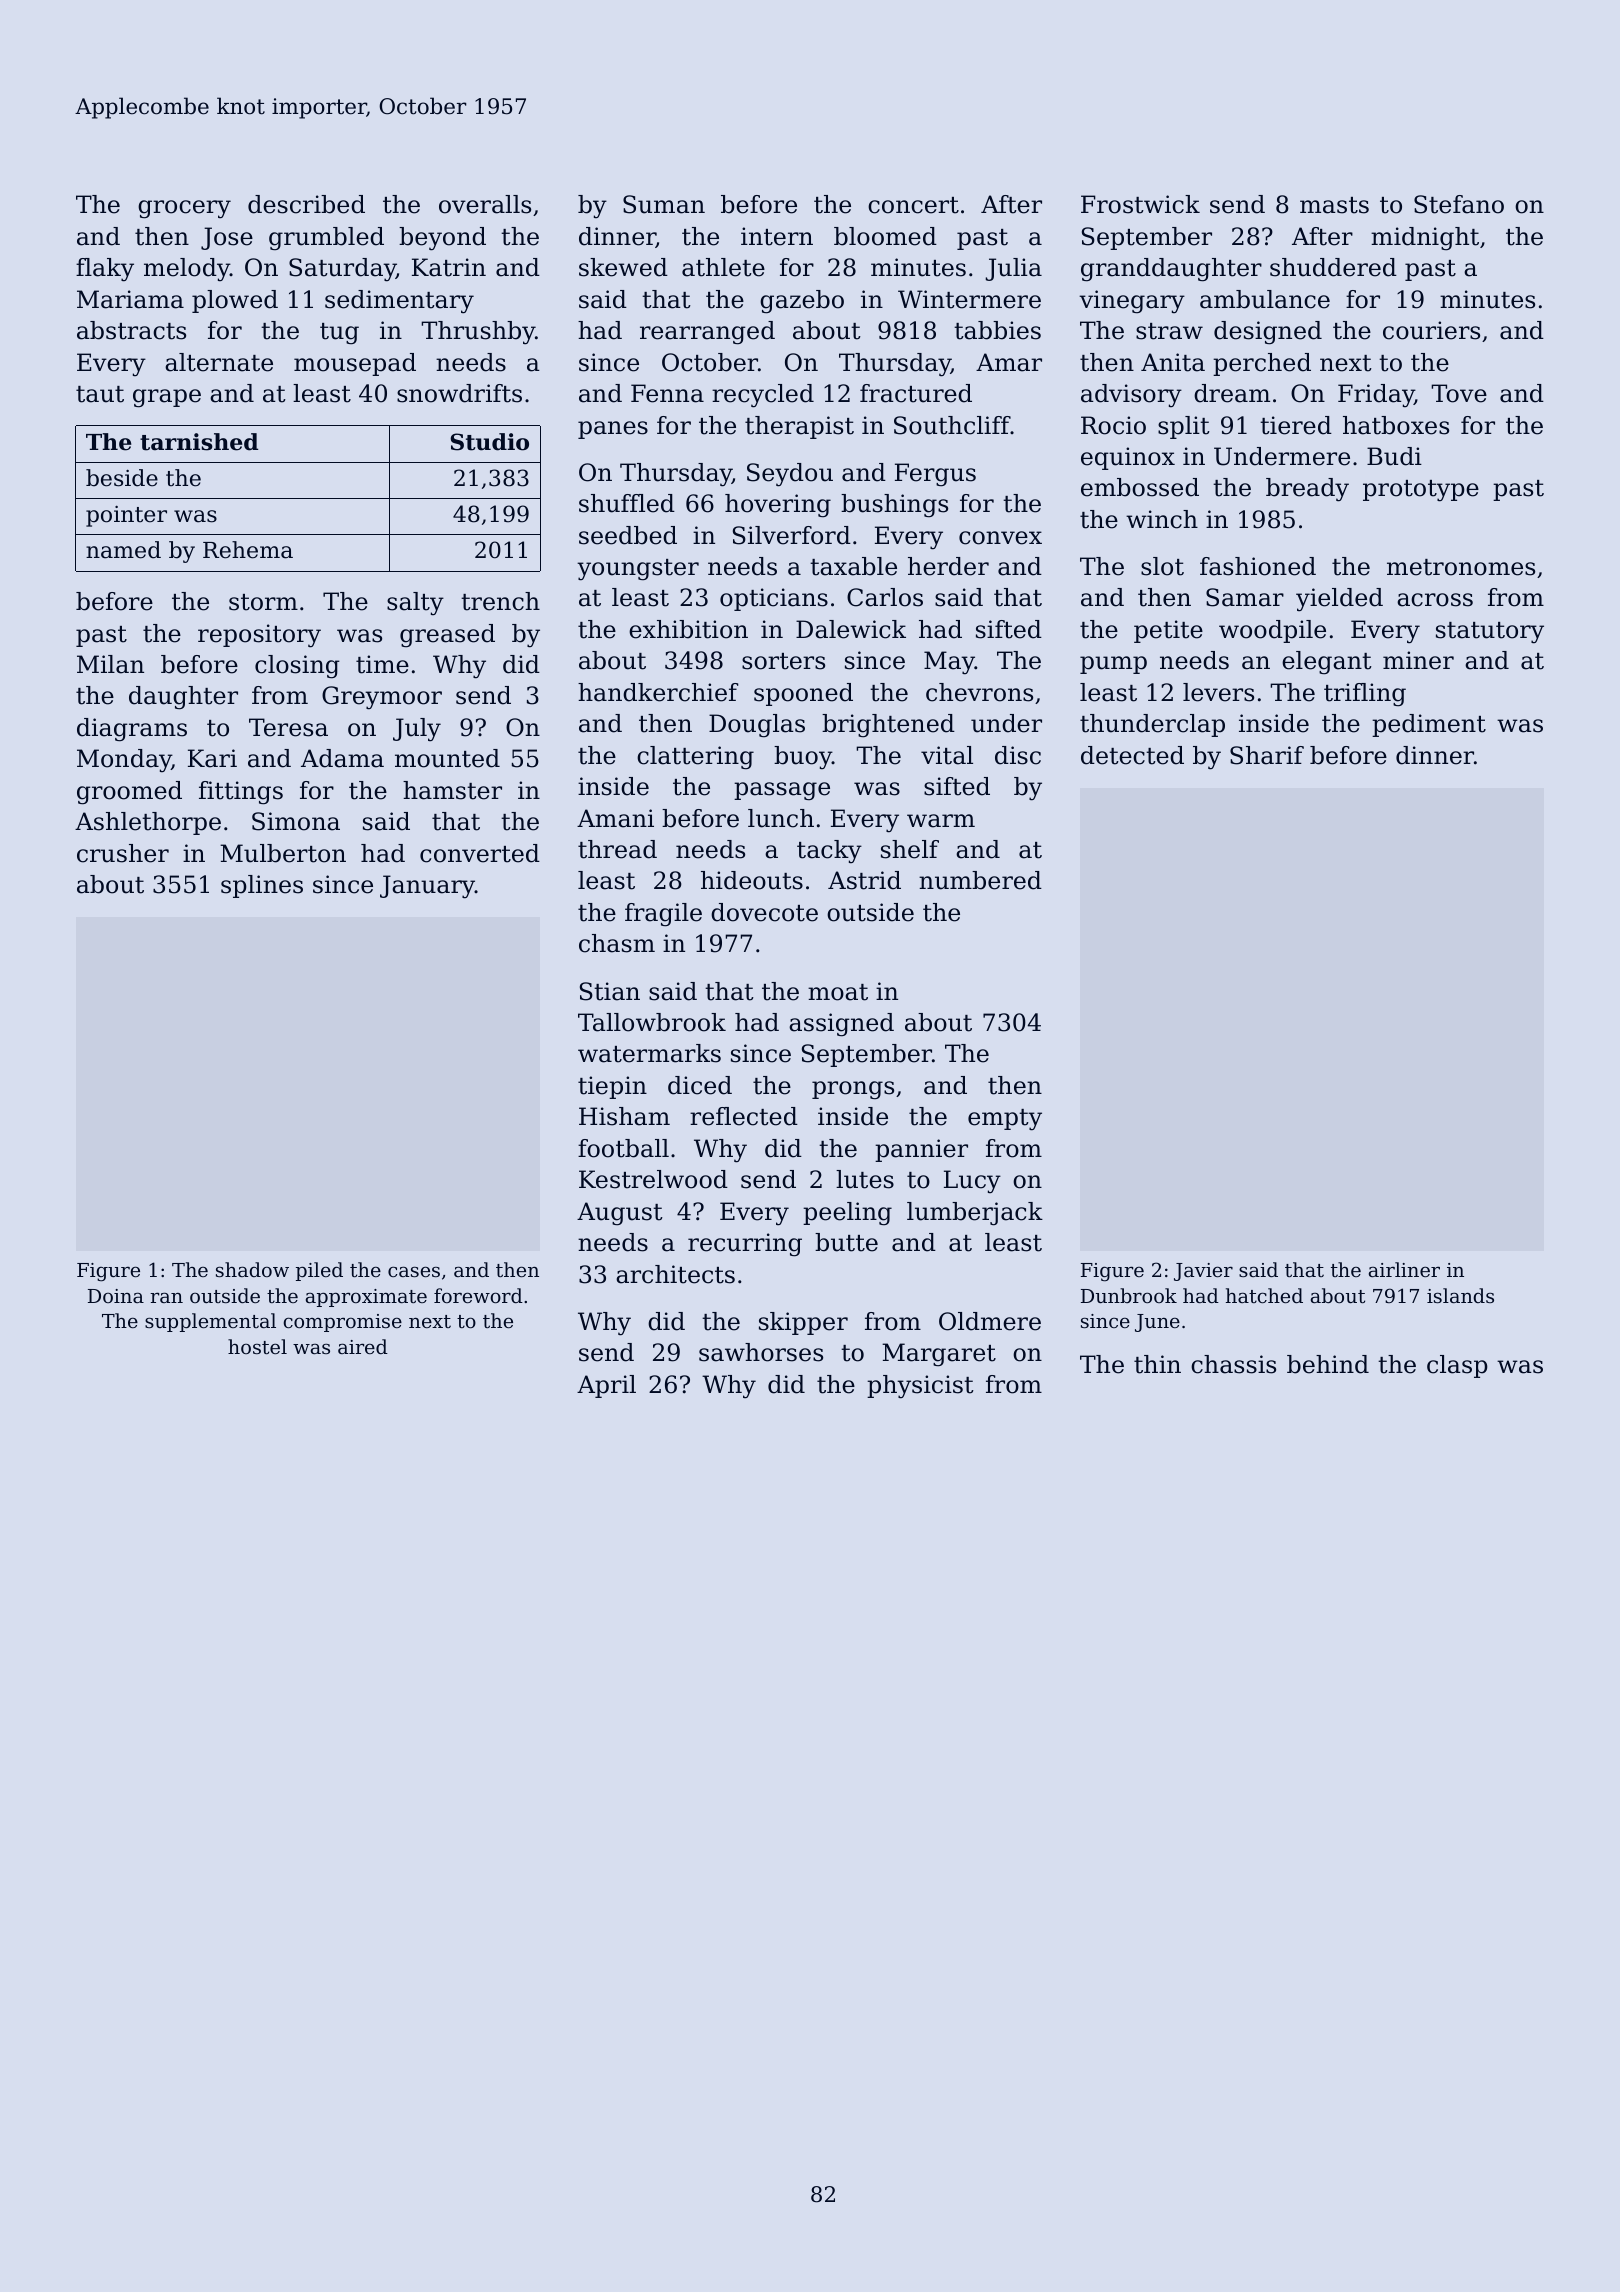 This screenshot has height=2292, width=1620. Describe the element at coordinates (1404, 1269) in the screenshot. I see `airliner` at that location.
